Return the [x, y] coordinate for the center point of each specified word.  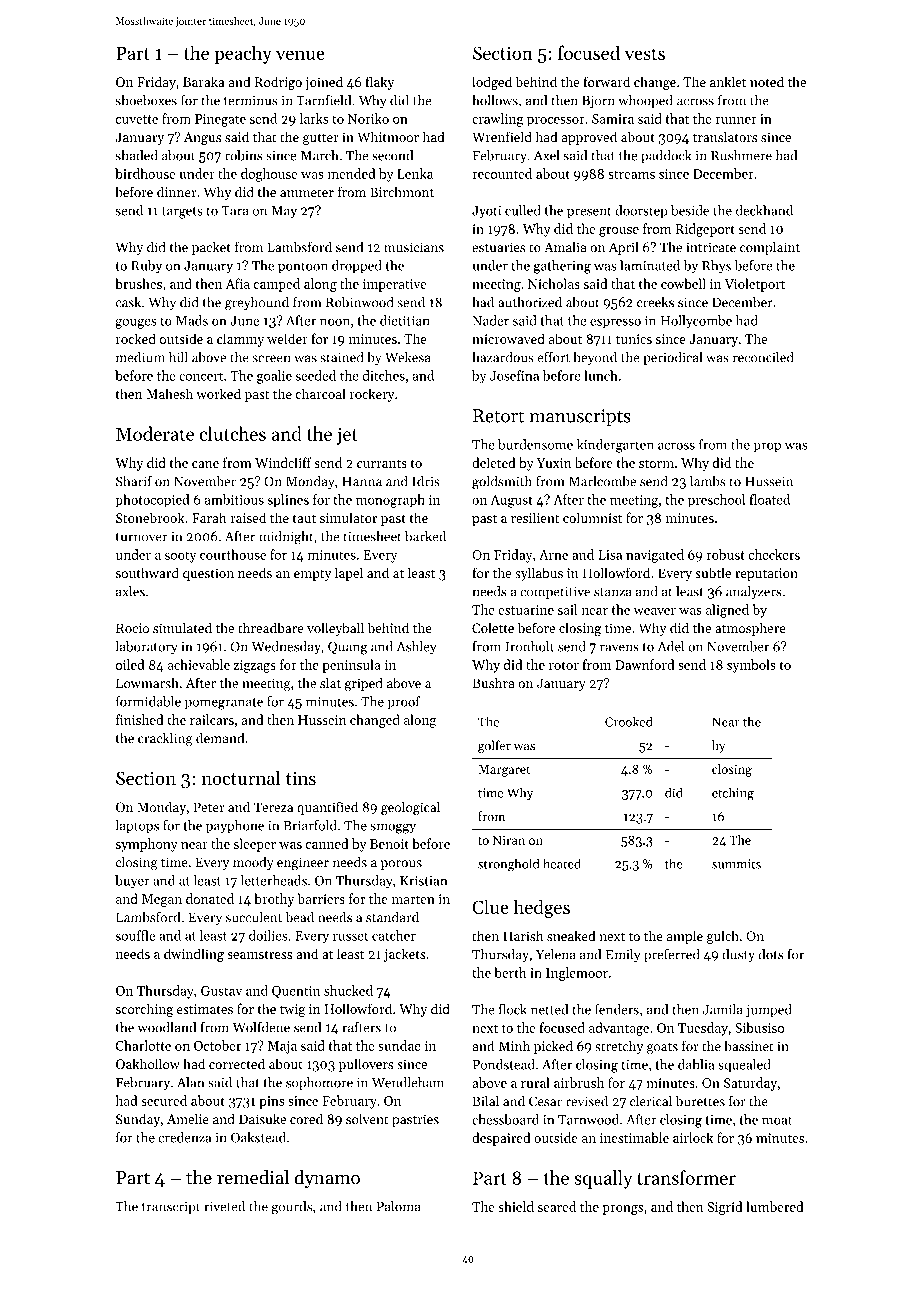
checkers [774, 554]
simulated [182, 627]
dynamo [327, 1179]
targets [182, 213]
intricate [711, 247]
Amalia [565, 247]
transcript [171, 1208]
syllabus [539, 574]
